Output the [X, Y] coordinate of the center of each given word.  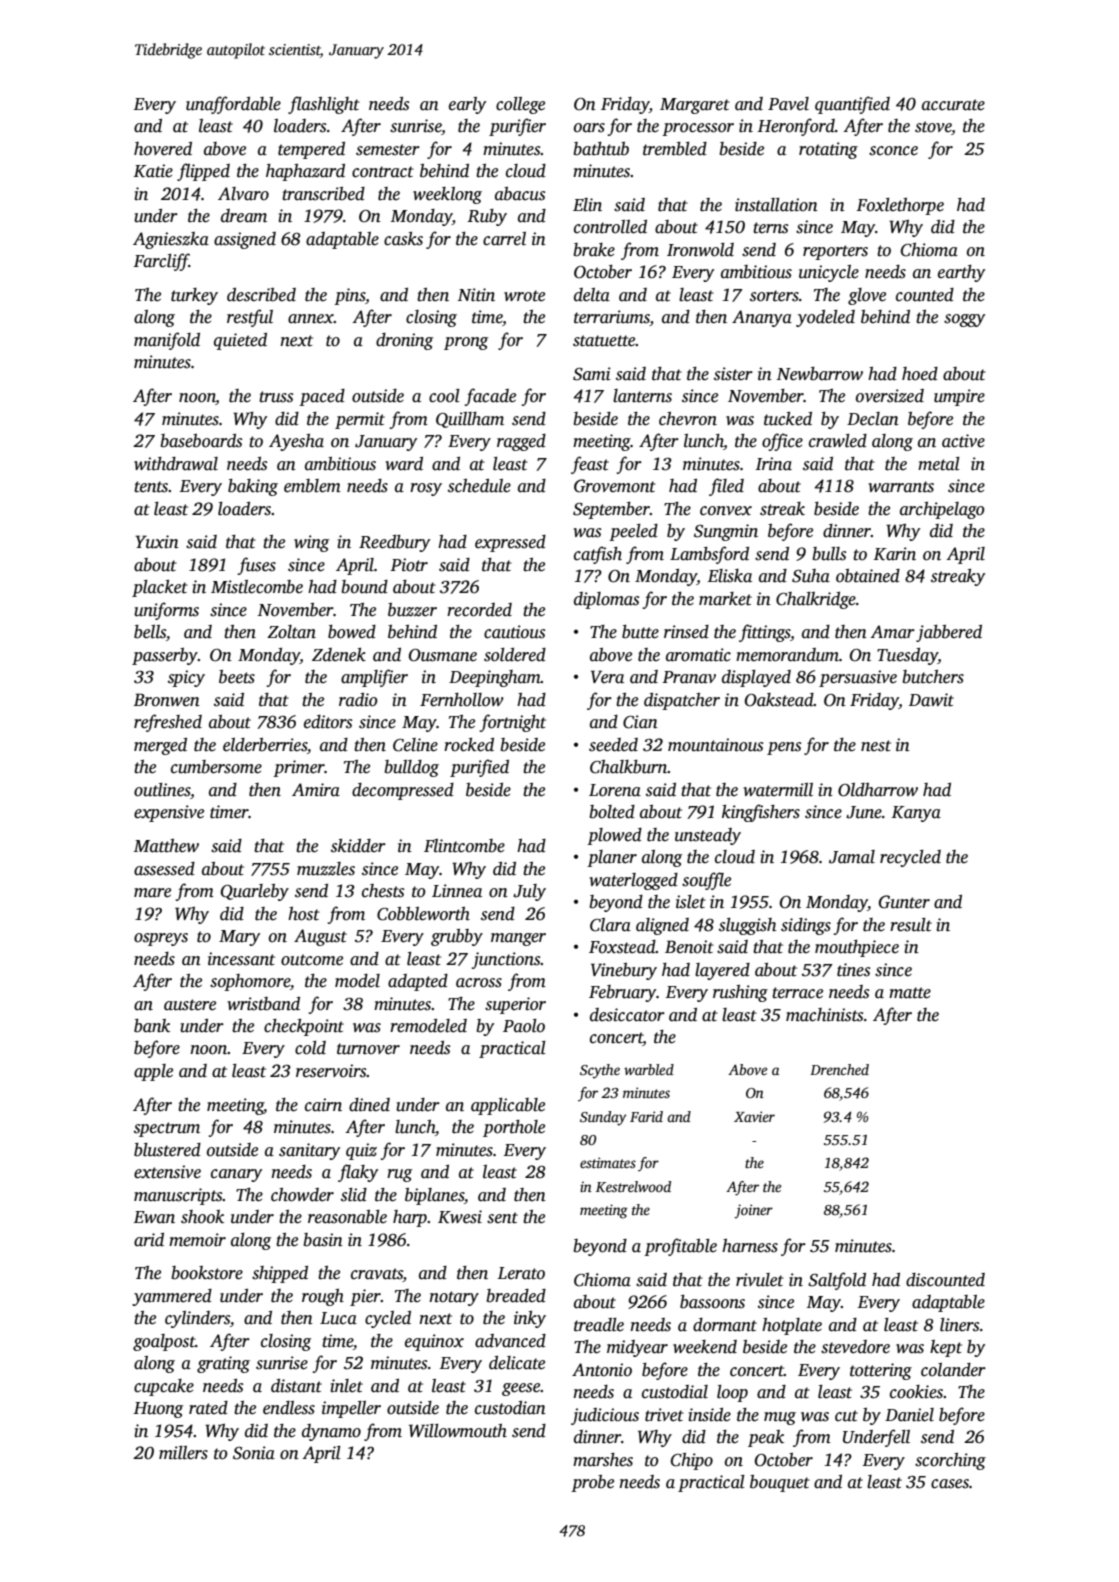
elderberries [265, 745]
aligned [662, 926]
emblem [312, 486]
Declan [873, 419]
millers [183, 1453]
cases [950, 1484]
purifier [517, 127]
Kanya [916, 814]
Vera [607, 677]
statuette [604, 341]
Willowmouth [458, 1431]
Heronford [796, 127]
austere [190, 1005]
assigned [245, 240]
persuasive [858, 678]
